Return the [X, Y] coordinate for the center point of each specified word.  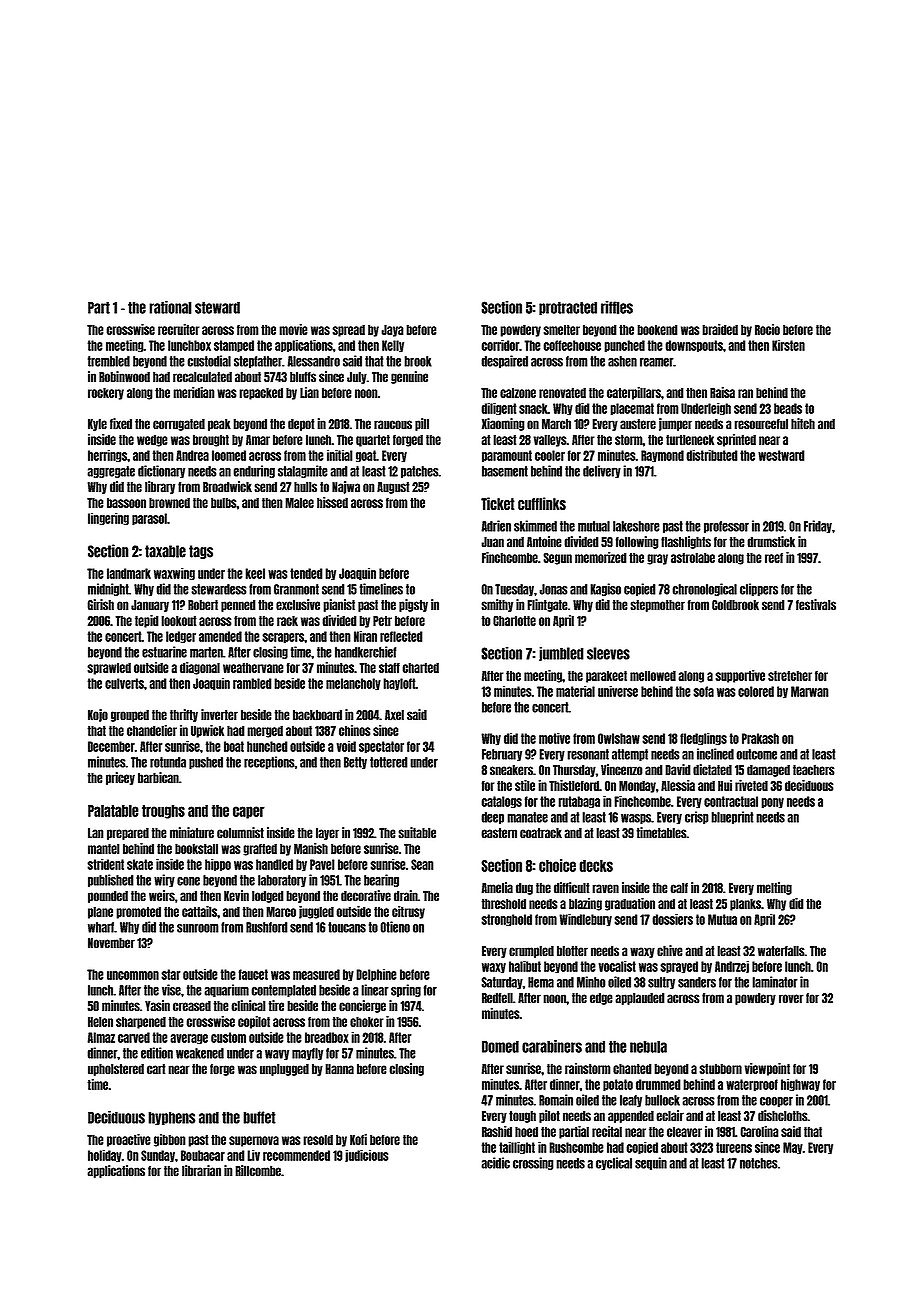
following [637, 542]
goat [366, 456]
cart [156, 1069]
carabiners [552, 1046]
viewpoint [767, 1069]
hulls [305, 487]
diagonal [200, 668]
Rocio [767, 329]
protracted [568, 308]
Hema [541, 982]
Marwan [810, 691]
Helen [100, 1021]
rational [170, 307]
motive [554, 738]
